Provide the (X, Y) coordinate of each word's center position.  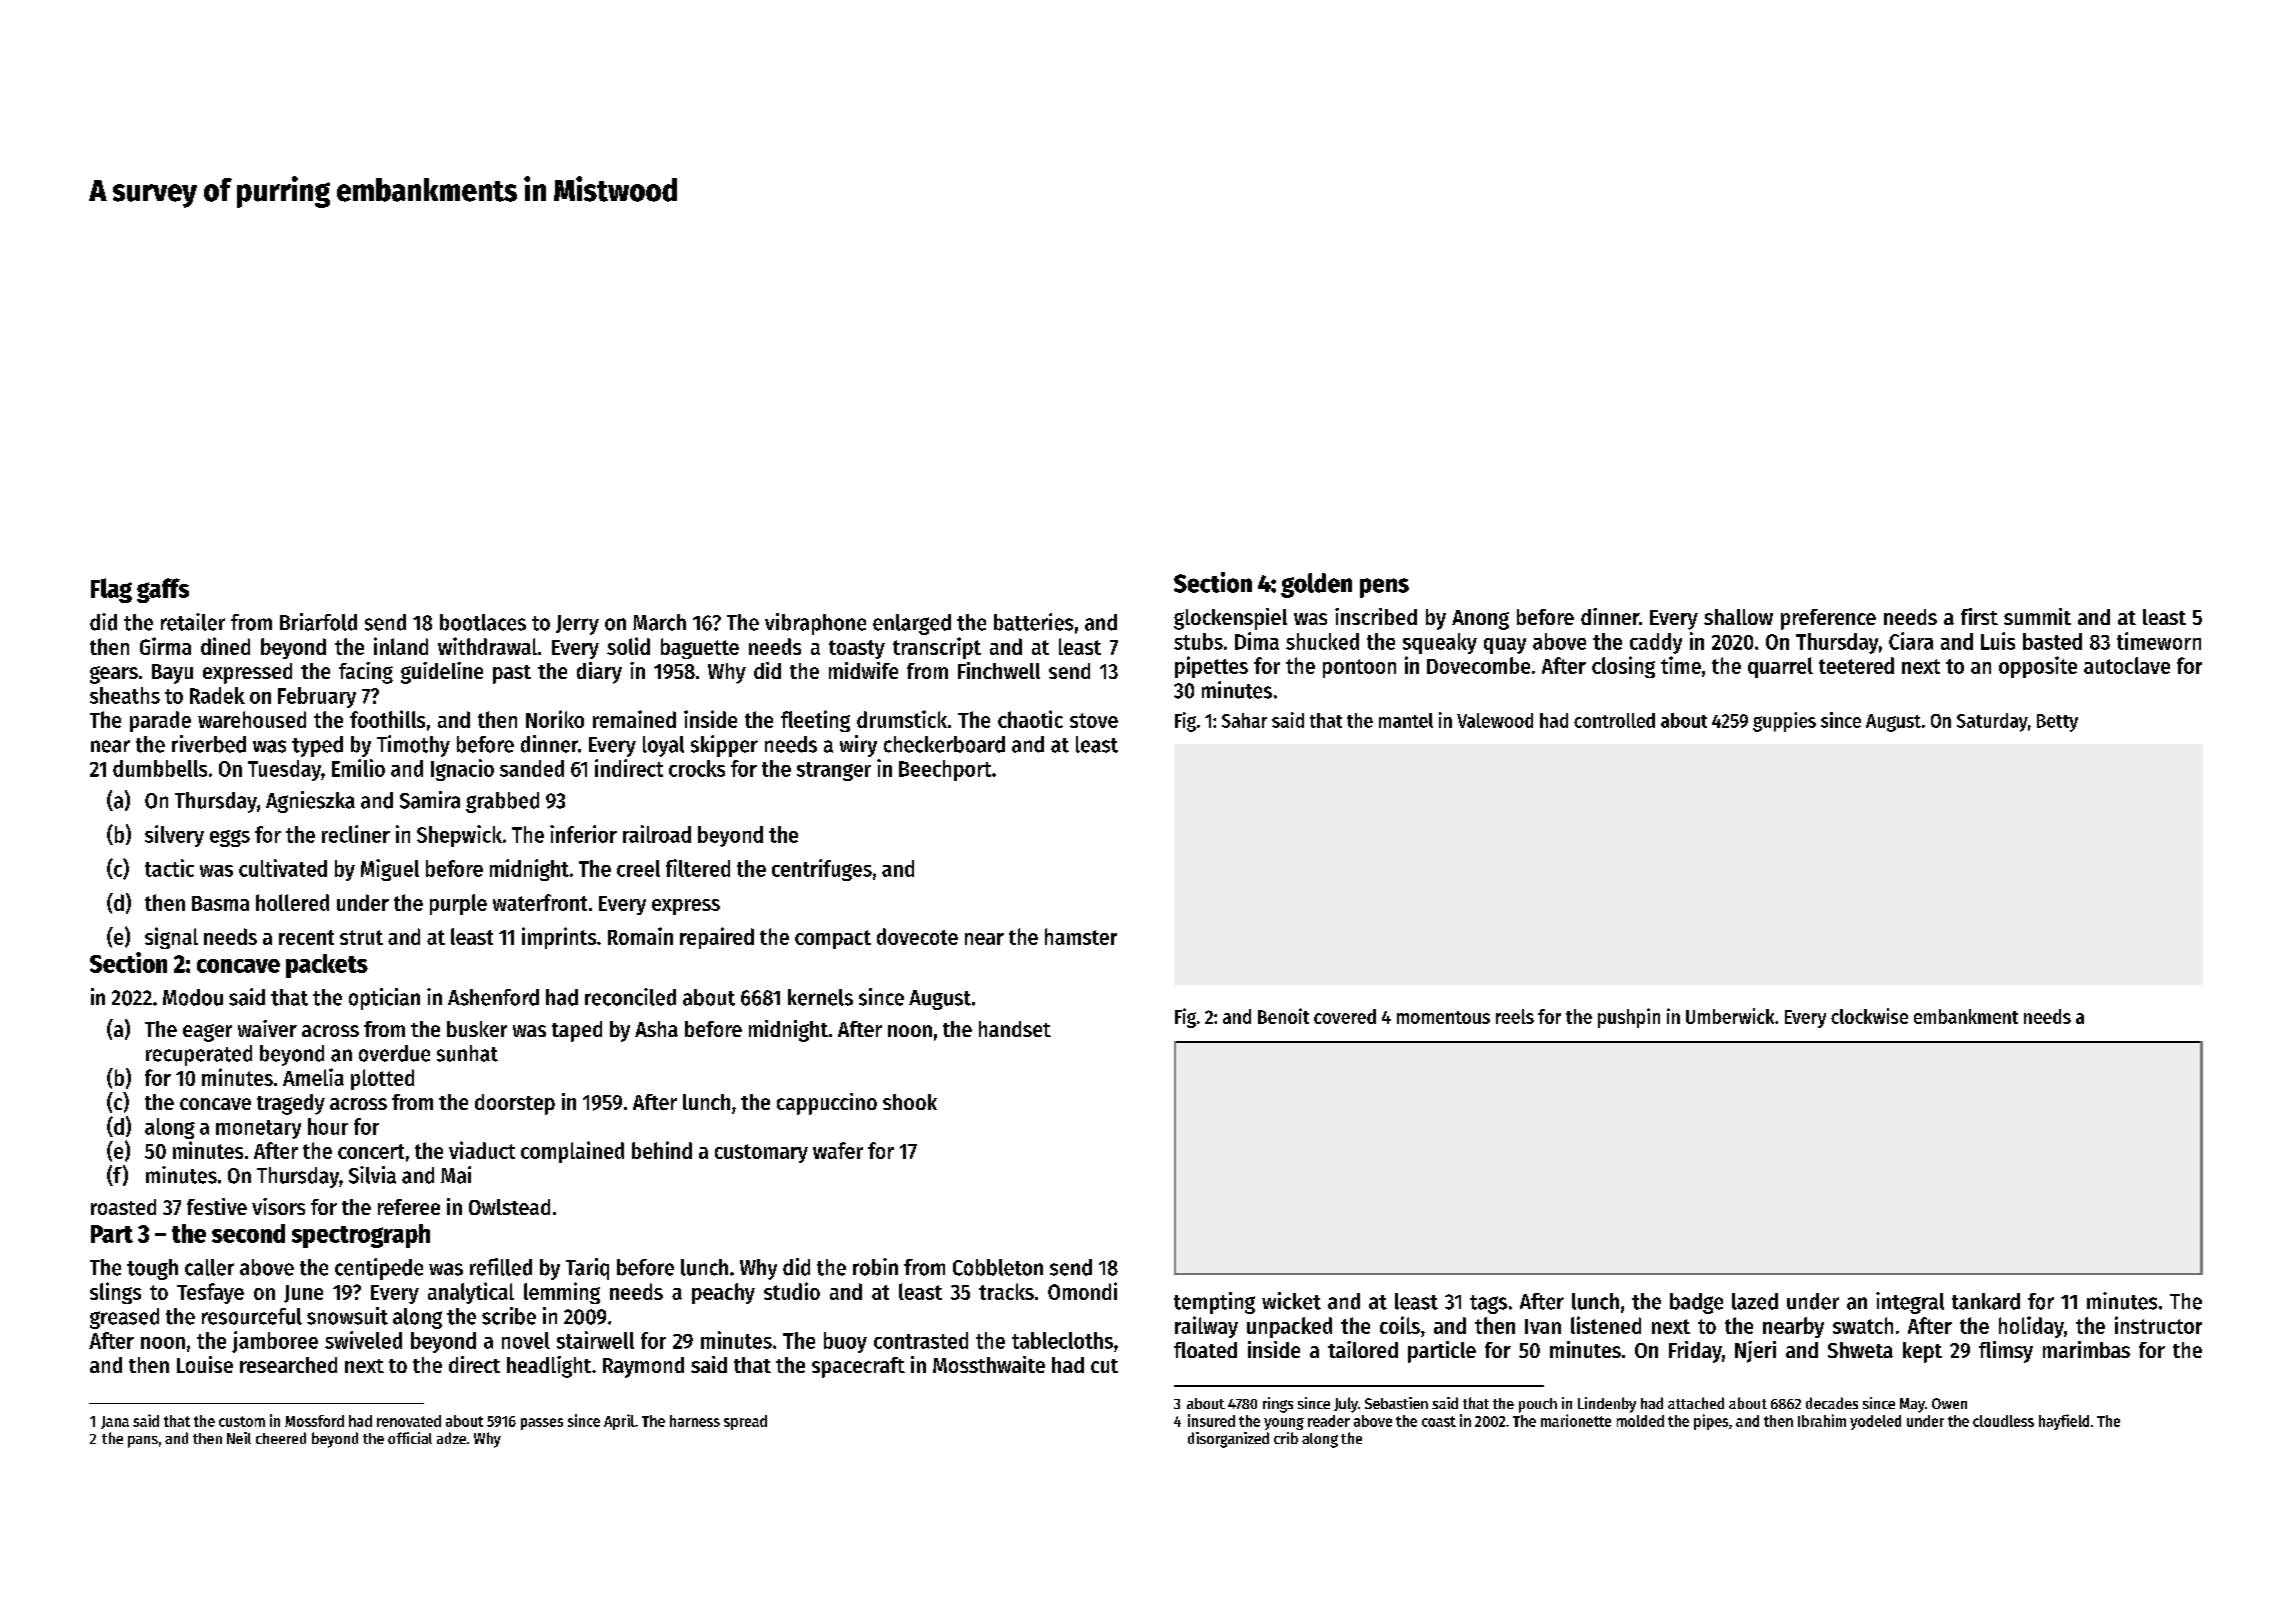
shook (910, 1102)
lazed (1755, 1301)
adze (451, 1438)
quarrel (1780, 667)
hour (328, 1126)
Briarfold (318, 622)
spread (745, 1422)
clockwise (1869, 1016)
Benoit (1283, 1016)
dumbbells (160, 768)
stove (1094, 720)
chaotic (1030, 719)
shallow (1738, 617)
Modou (193, 997)
